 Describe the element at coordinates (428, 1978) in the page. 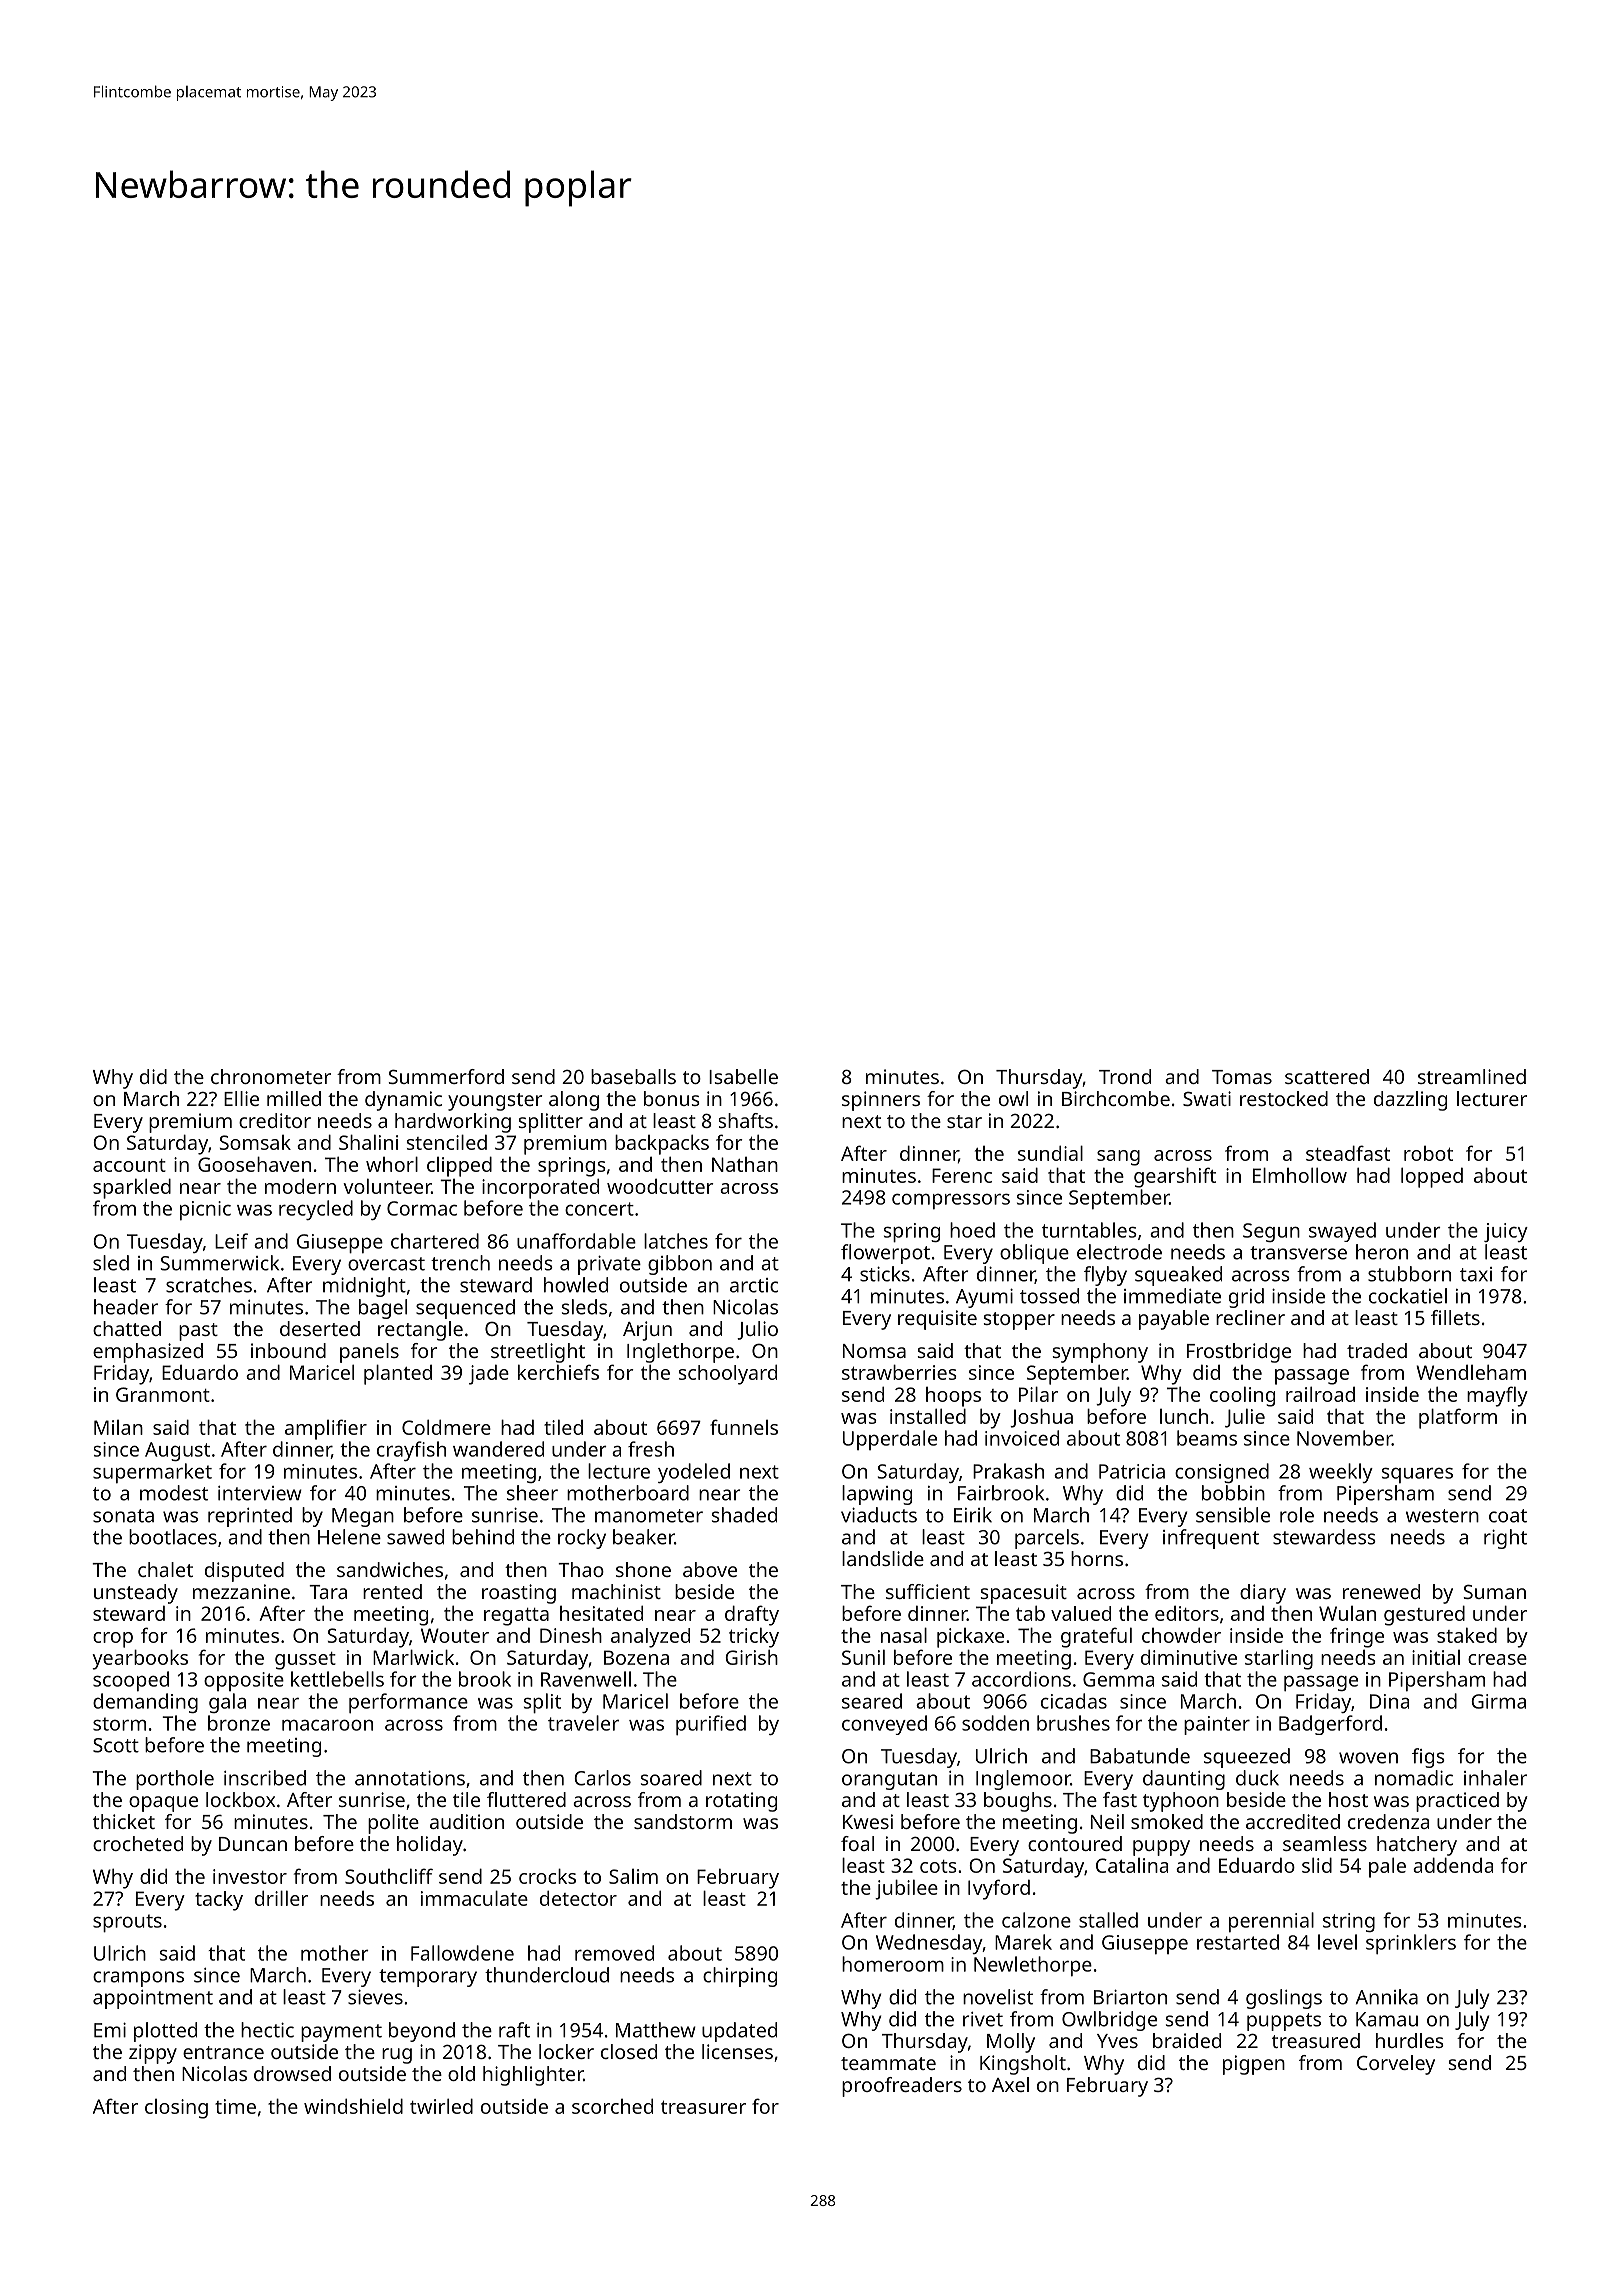

I see `temporary` at that location.
